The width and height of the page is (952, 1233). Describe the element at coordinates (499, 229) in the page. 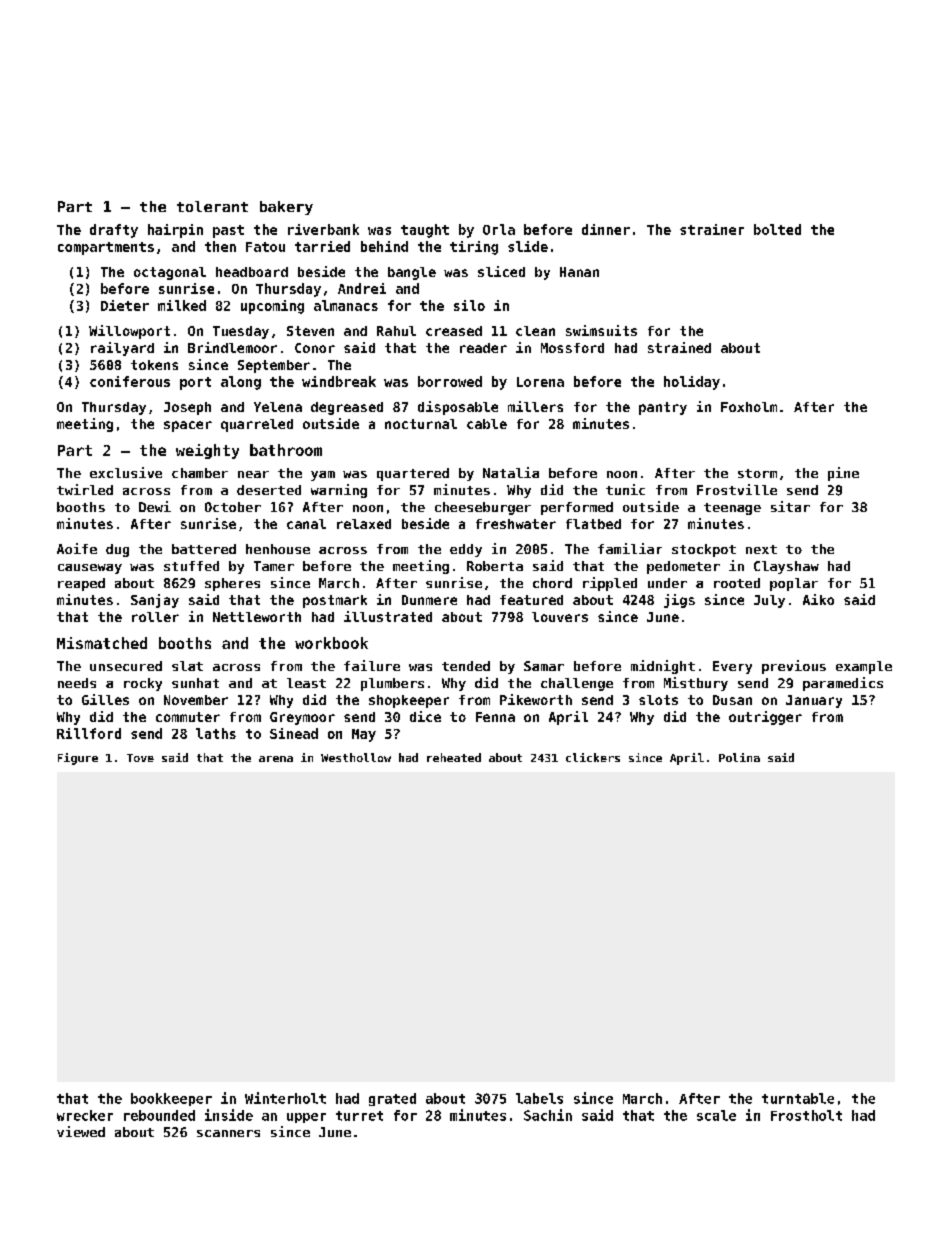

I see `Orla` at that location.
